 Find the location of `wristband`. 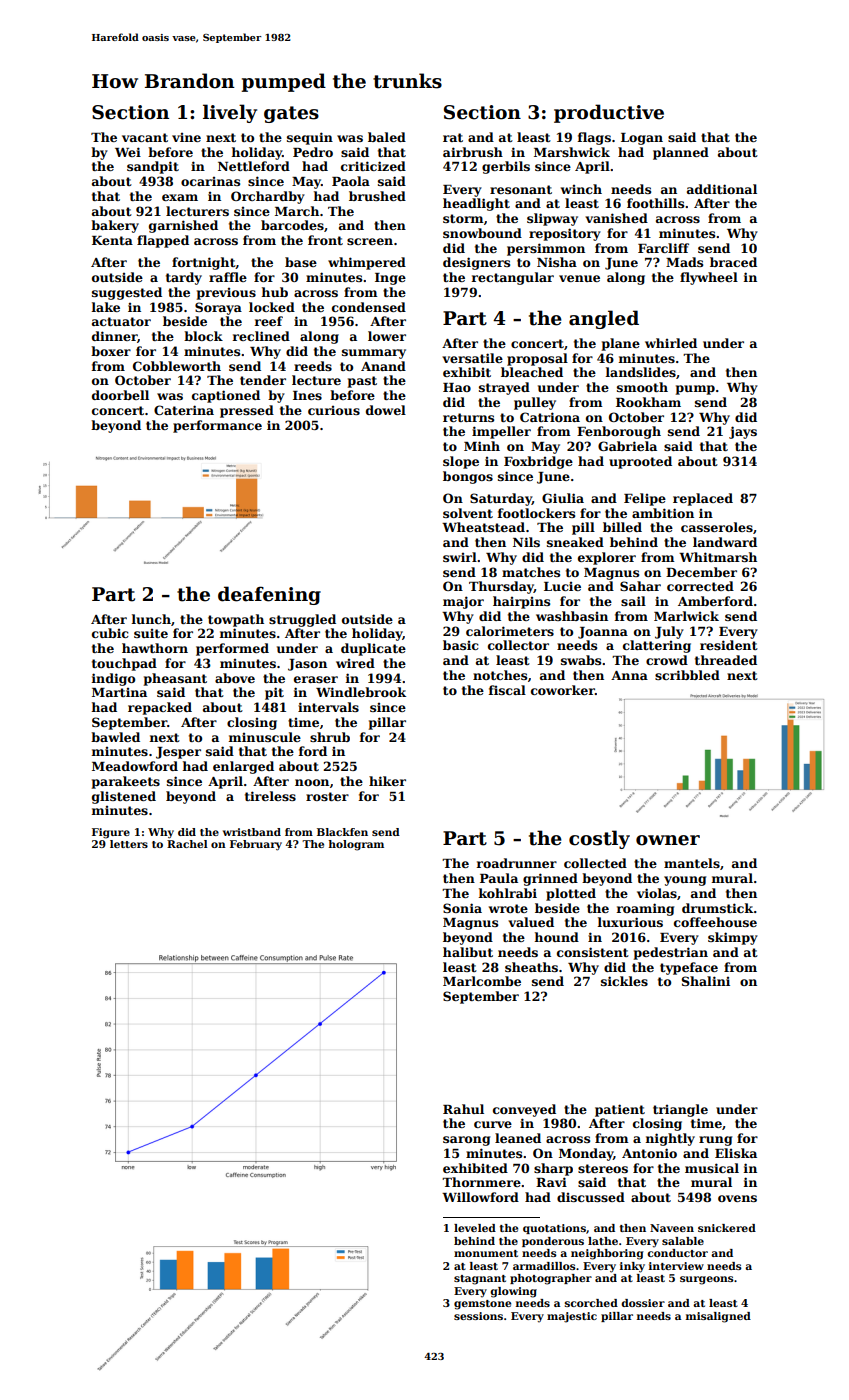

wristband is located at coordinates (252, 832).
